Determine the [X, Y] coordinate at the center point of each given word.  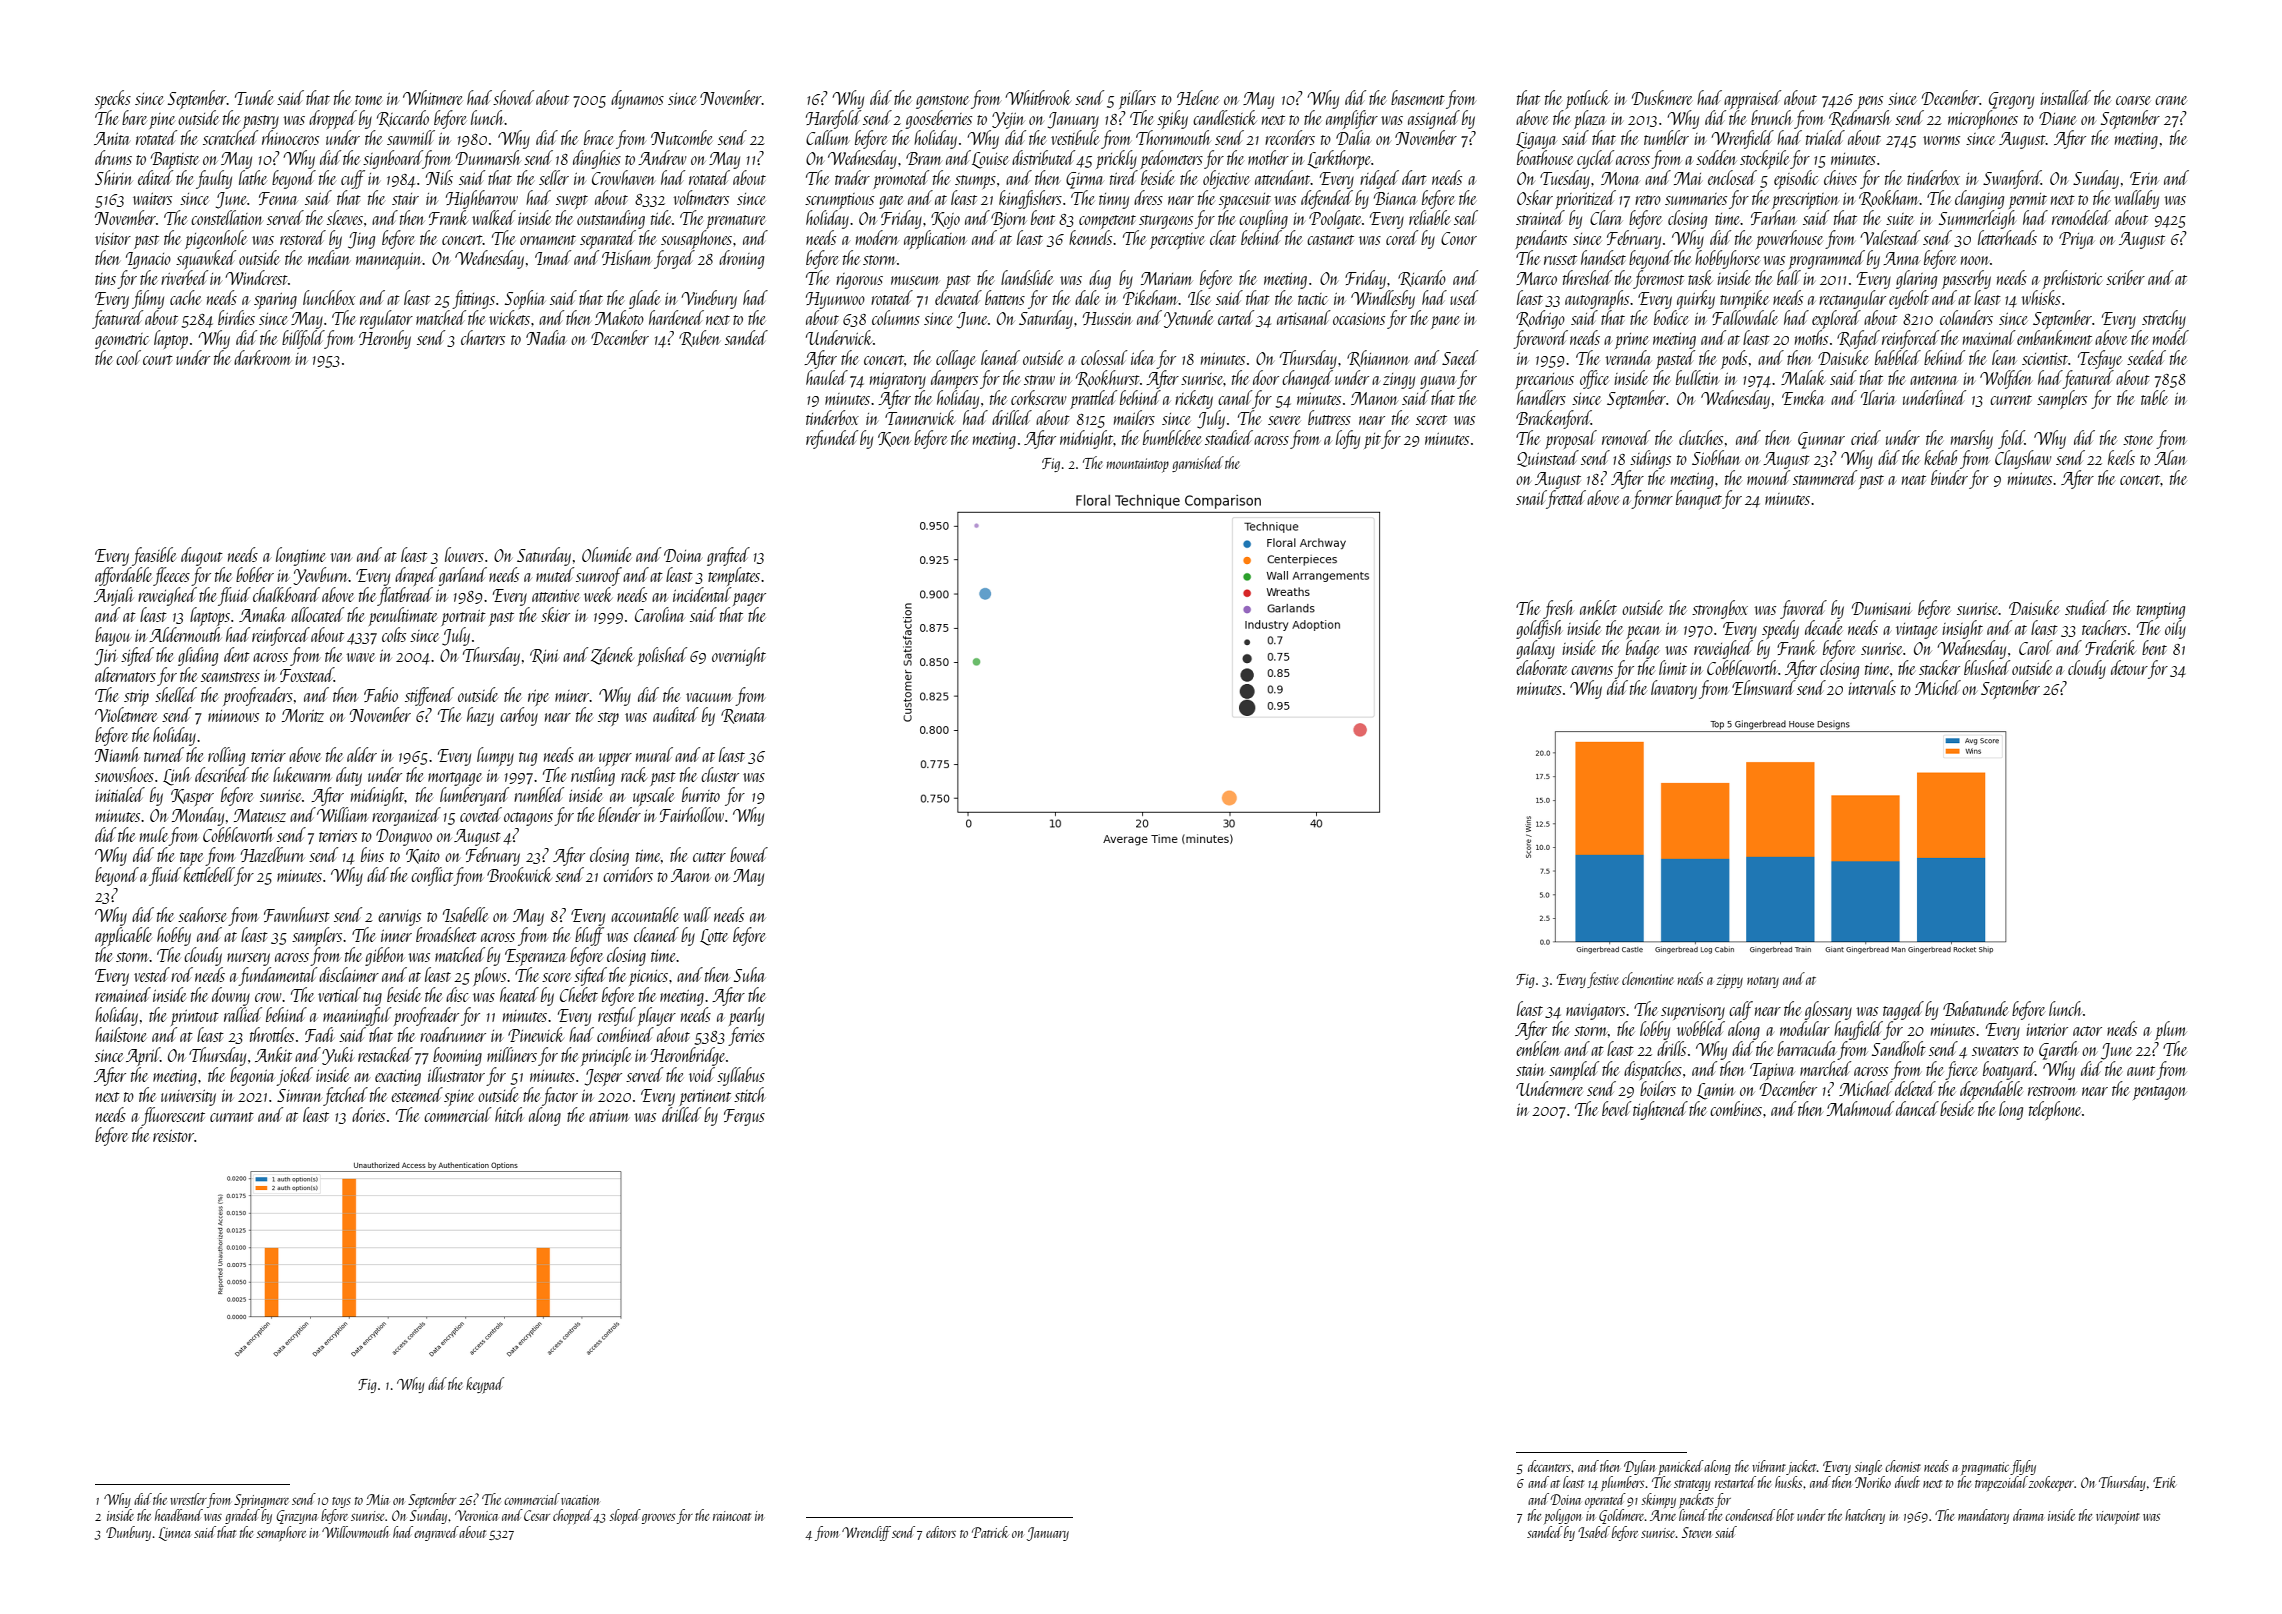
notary [1763, 982]
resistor [173, 1136]
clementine [1648, 978]
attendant [1283, 177]
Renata [743, 716]
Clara [1606, 217]
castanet [1330, 240]
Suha [749, 974]
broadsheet [446, 934]
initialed [120, 794]
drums [113, 157]
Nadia [546, 337]
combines [1736, 1108]
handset [1603, 257]
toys [341, 1502]
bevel [1617, 1108]
